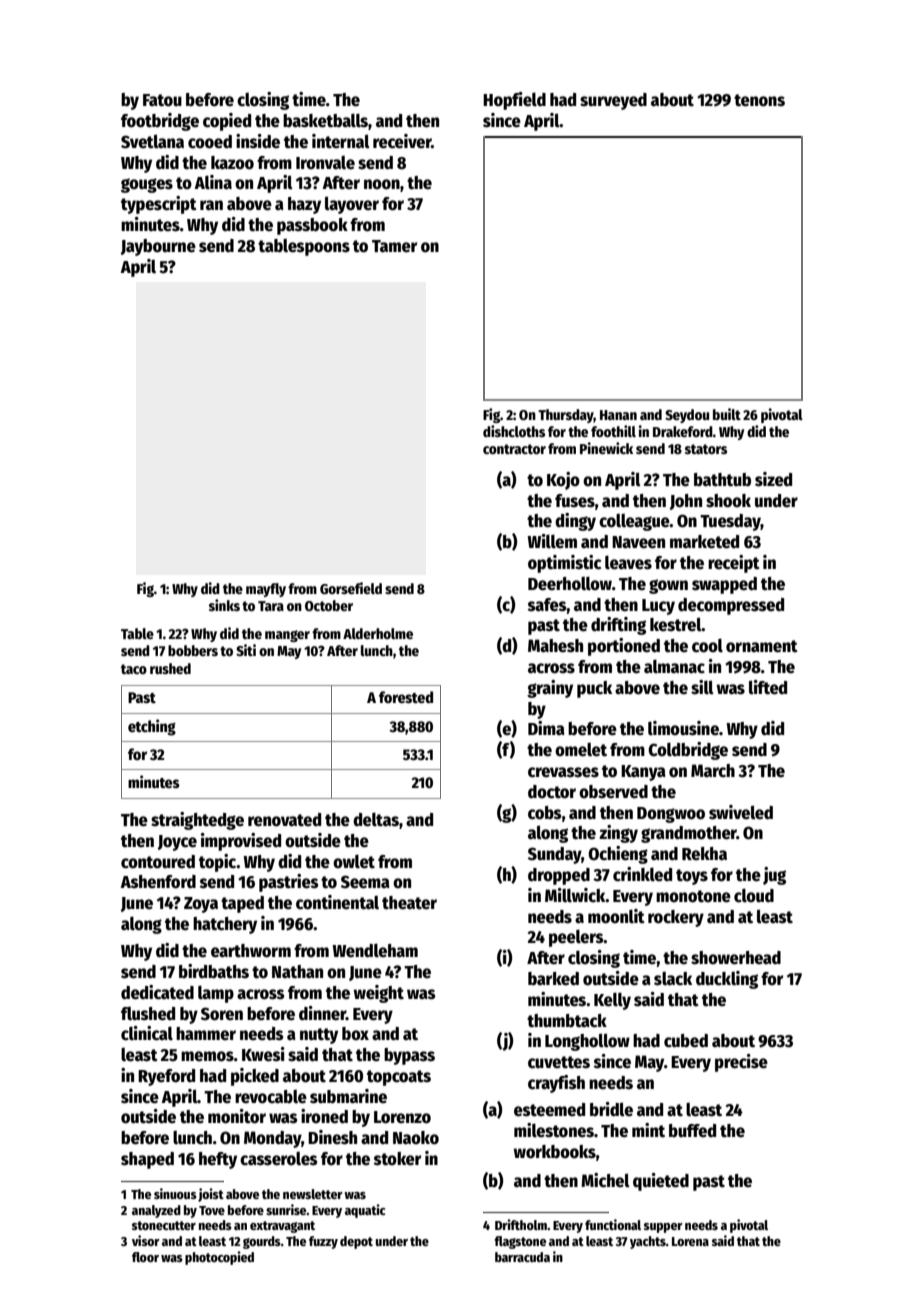  What do you see at coordinates (671, 815) in the screenshot?
I see `Dongwoo` at bounding box center [671, 815].
